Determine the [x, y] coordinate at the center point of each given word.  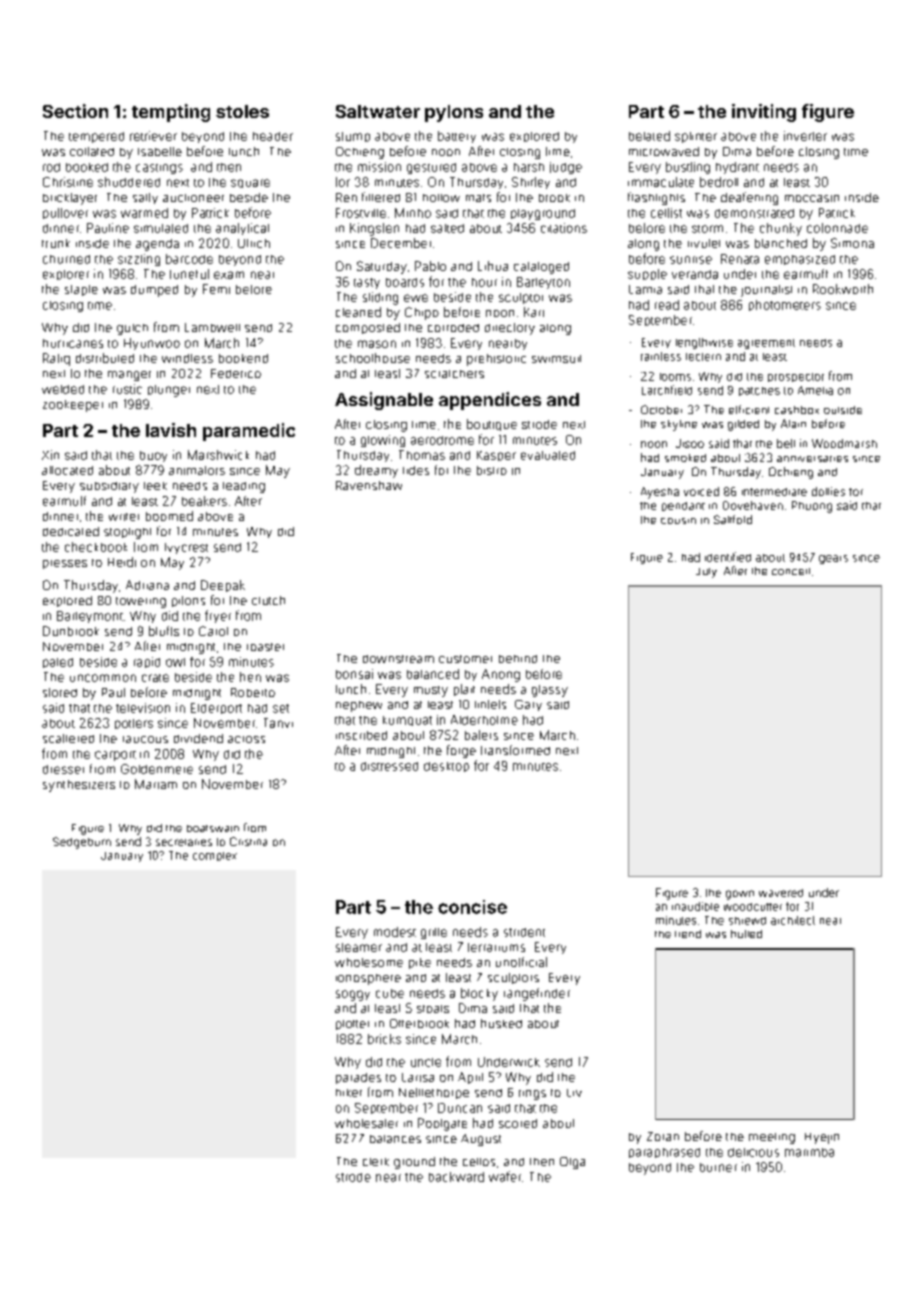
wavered [781, 893]
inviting [764, 113]
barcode [189, 259]
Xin [50, 455]
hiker [349, 1093]
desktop [446, 767]
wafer [505, 1176]
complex [215, 856]
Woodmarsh [844, 443]
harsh [529, 167]
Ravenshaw [369, 485]
